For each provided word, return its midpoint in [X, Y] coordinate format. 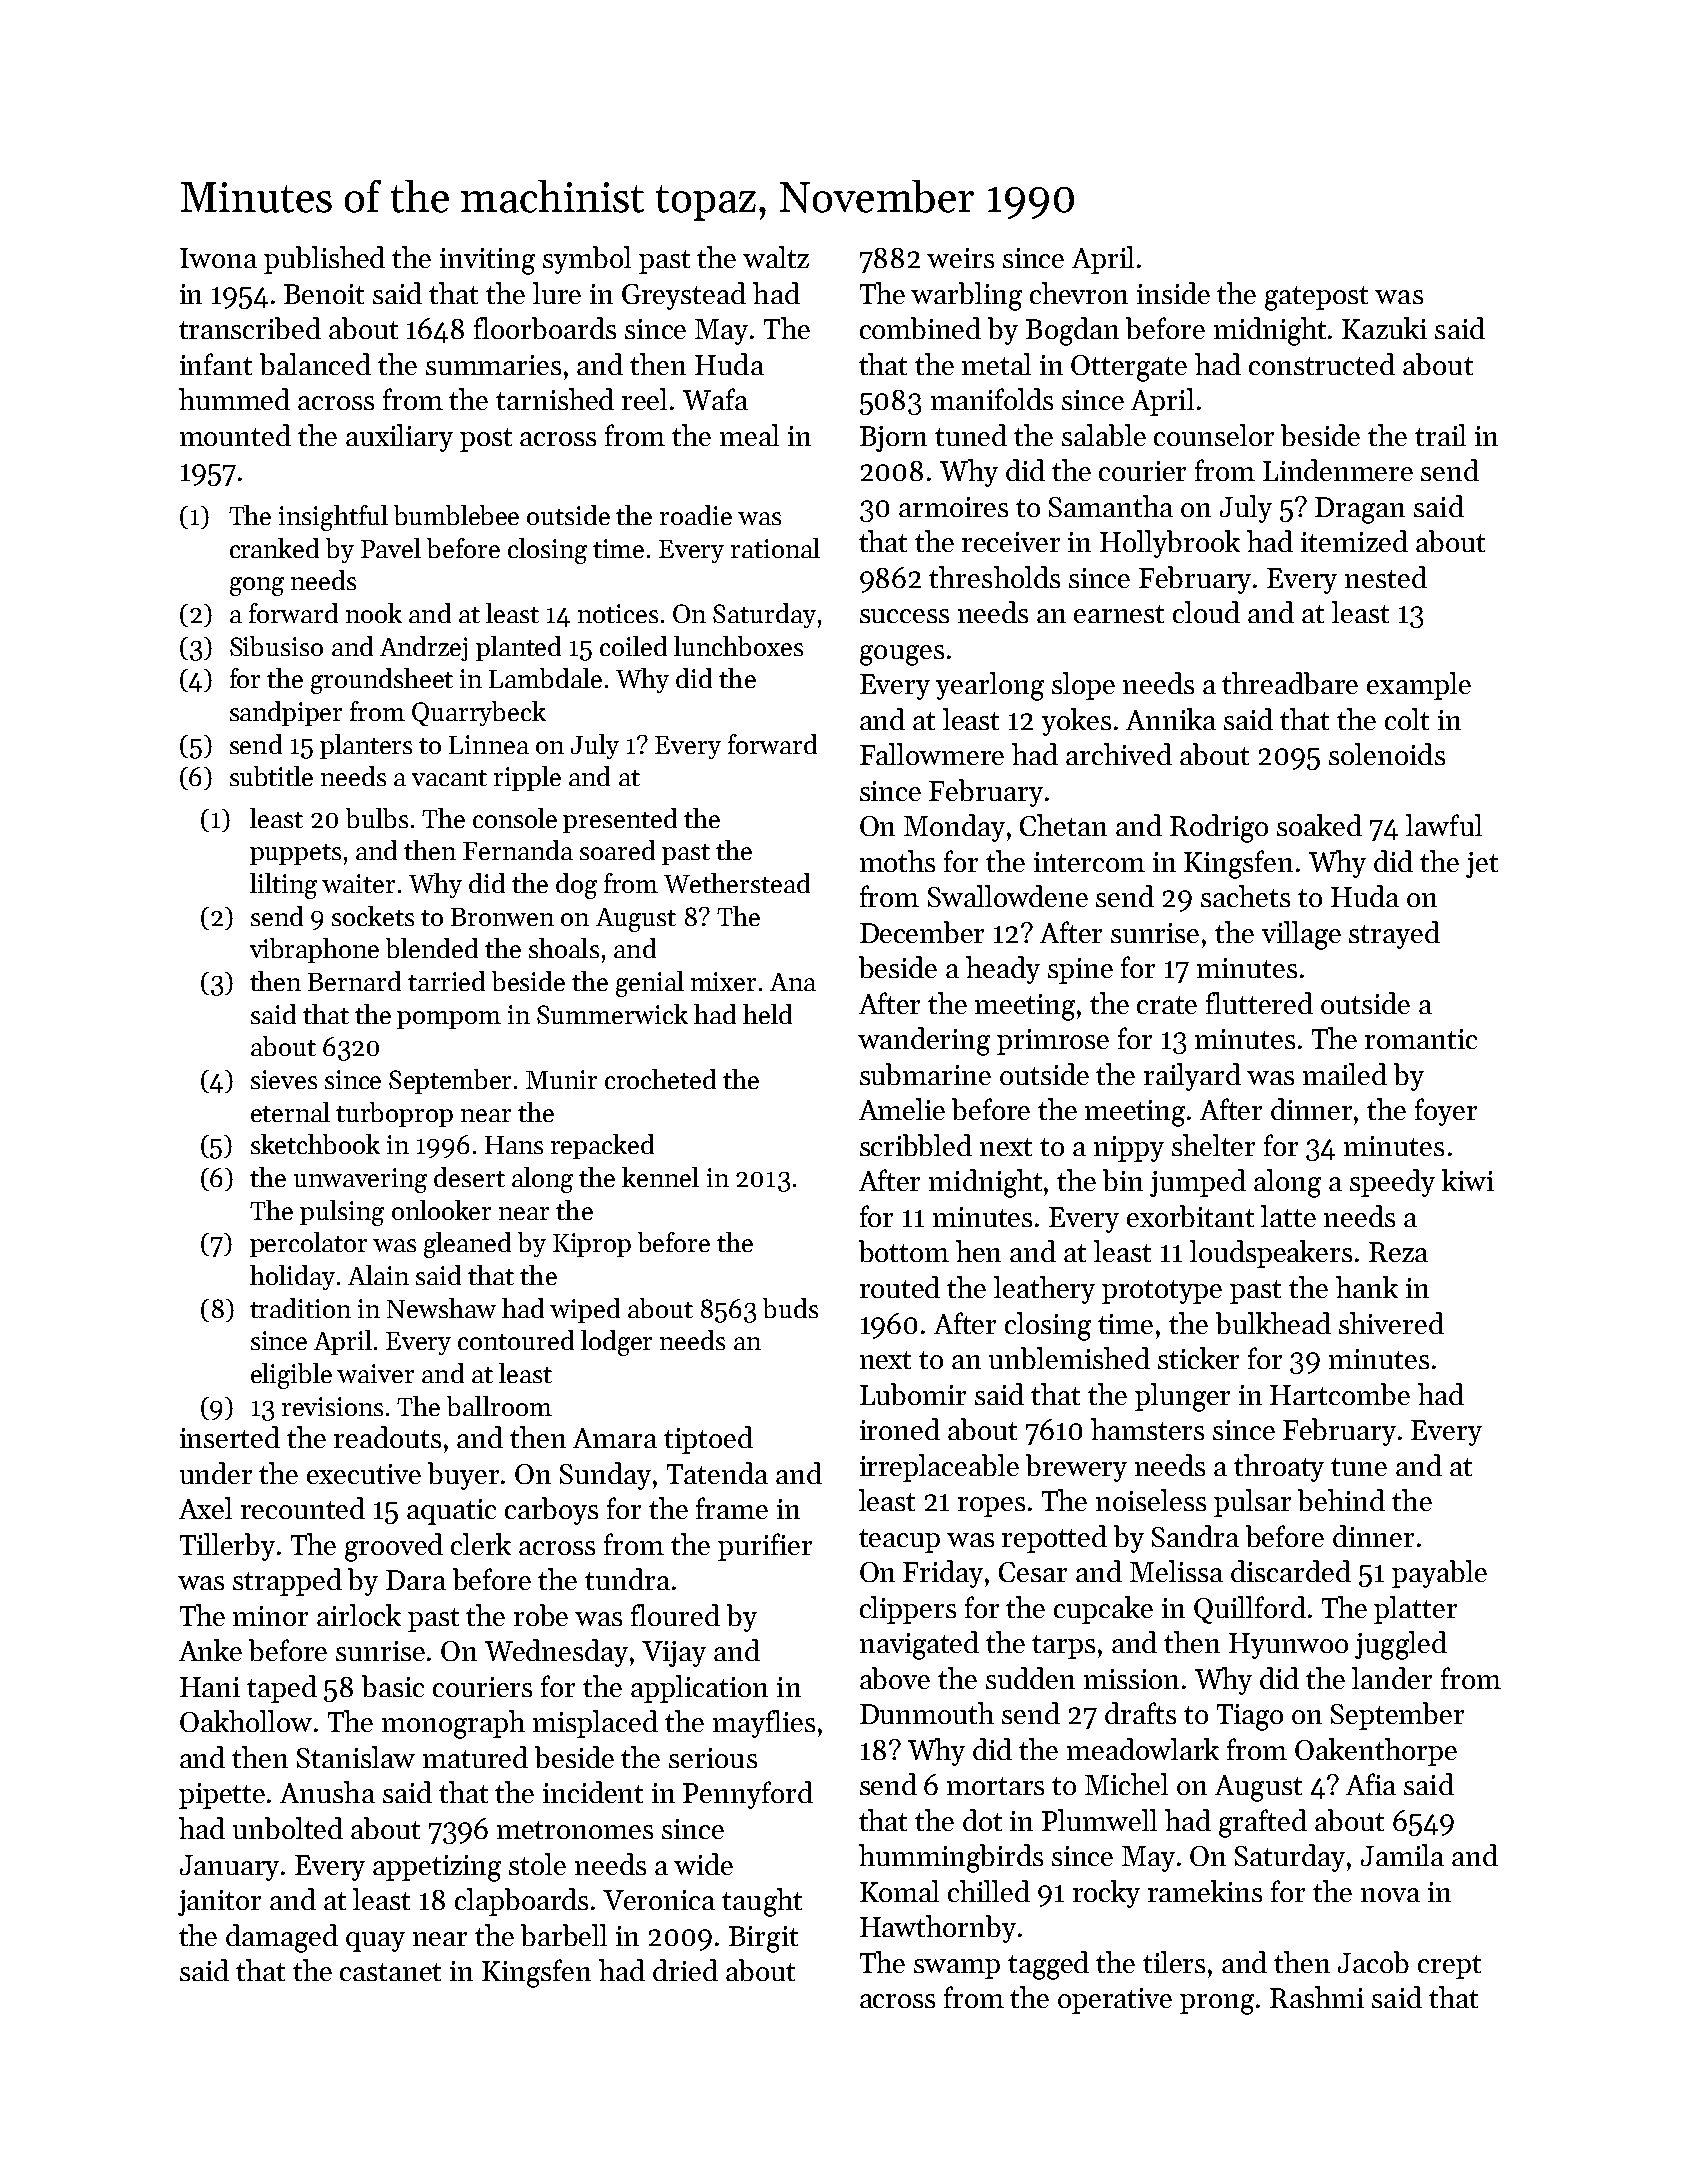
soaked [1319, 825]
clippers [908, 1610]
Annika [1171, 719]
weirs [960, 258]
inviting [487, 261]
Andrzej [423, 648]
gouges [902, 655]
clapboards [521, 1902]
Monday [954, 828]
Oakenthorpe [1376, 1752]
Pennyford [748, 1795]
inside [1173, 293]
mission [1131, 1679]
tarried [446, 981]
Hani [210, 1687]
